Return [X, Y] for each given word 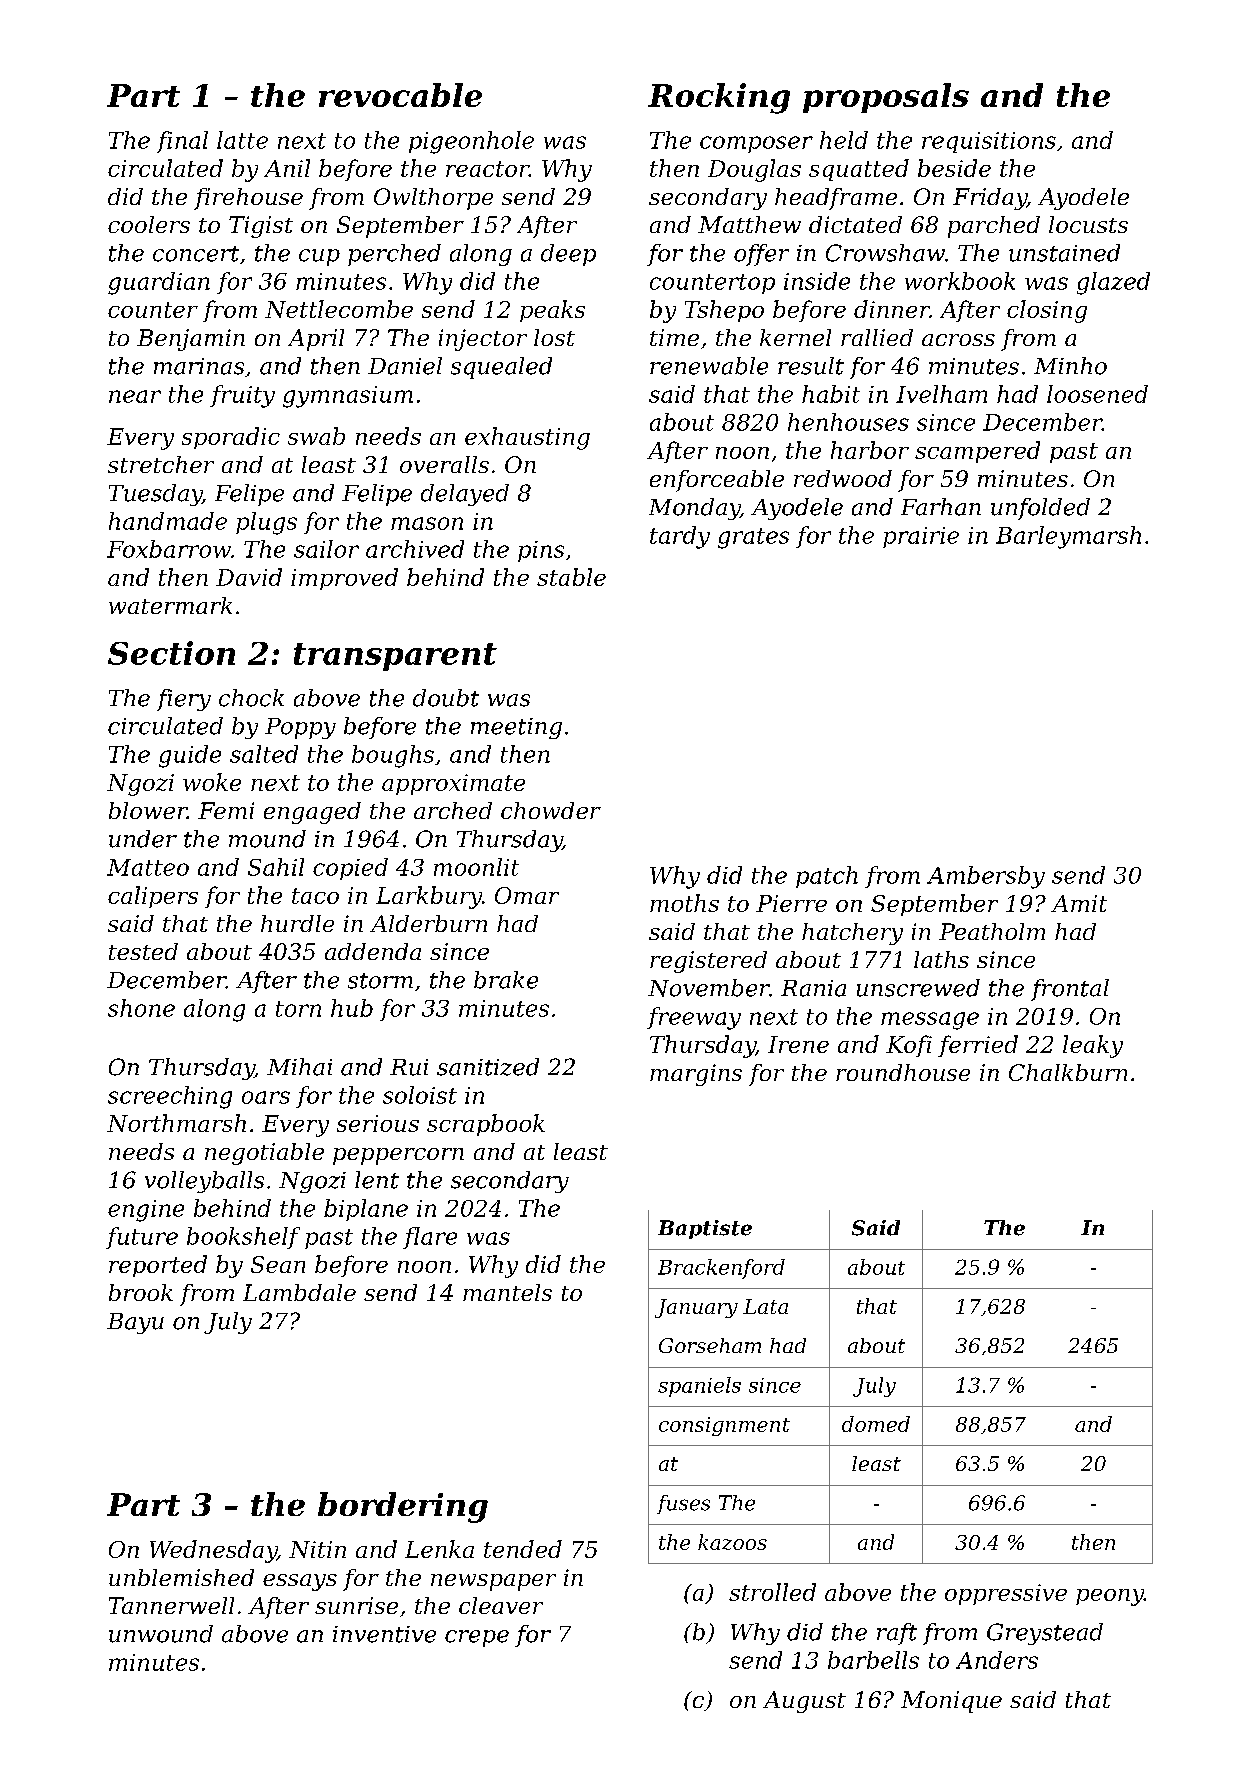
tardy [680, 537]
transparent [395, 657]
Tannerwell [171, 1605]
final [182, 142]
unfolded [1040, 509]
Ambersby [986, 877]
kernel [795, 337]
